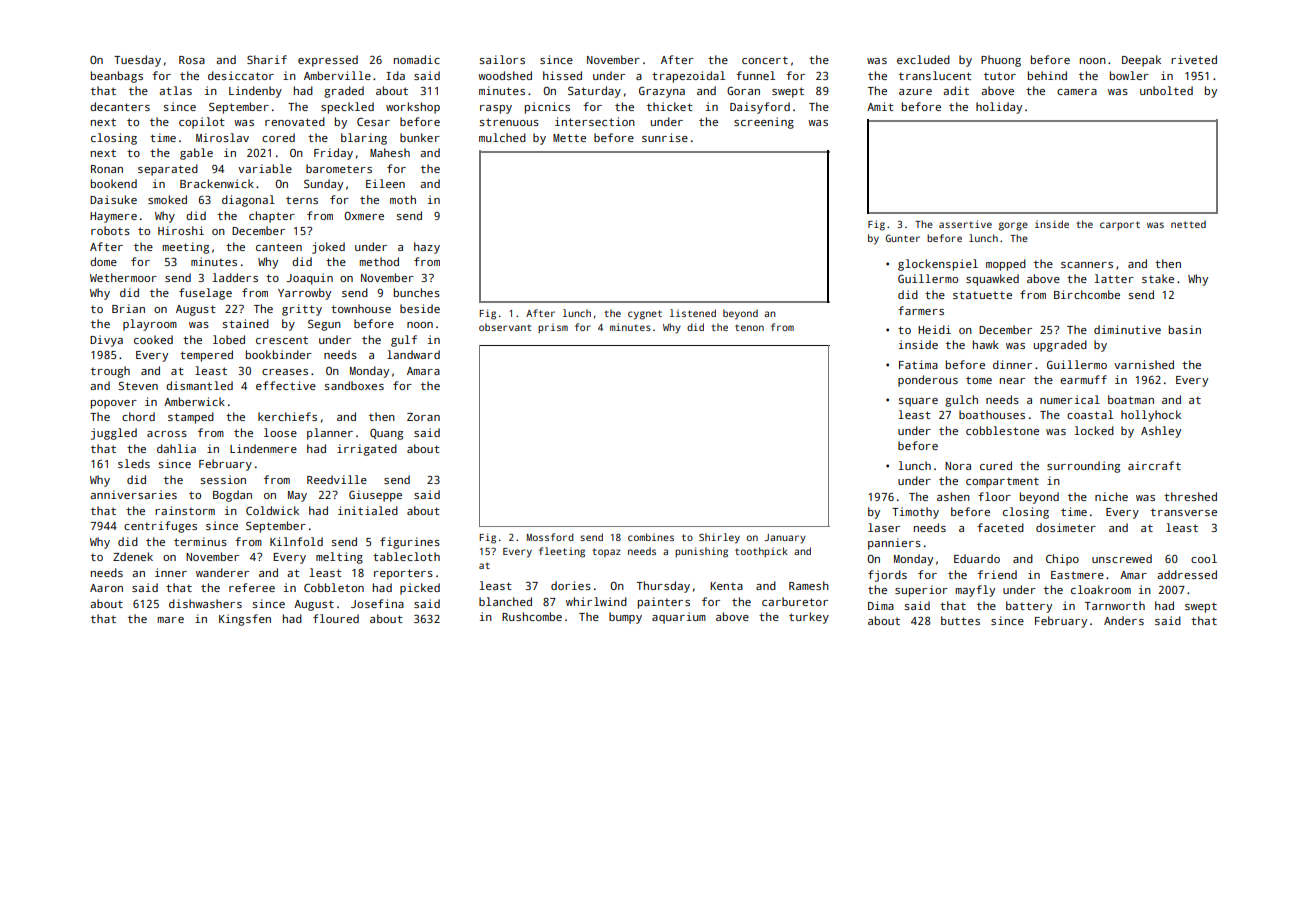  Describe the element at coordinates (688, 77) in the page. I see `trapezoidal` at that location.
